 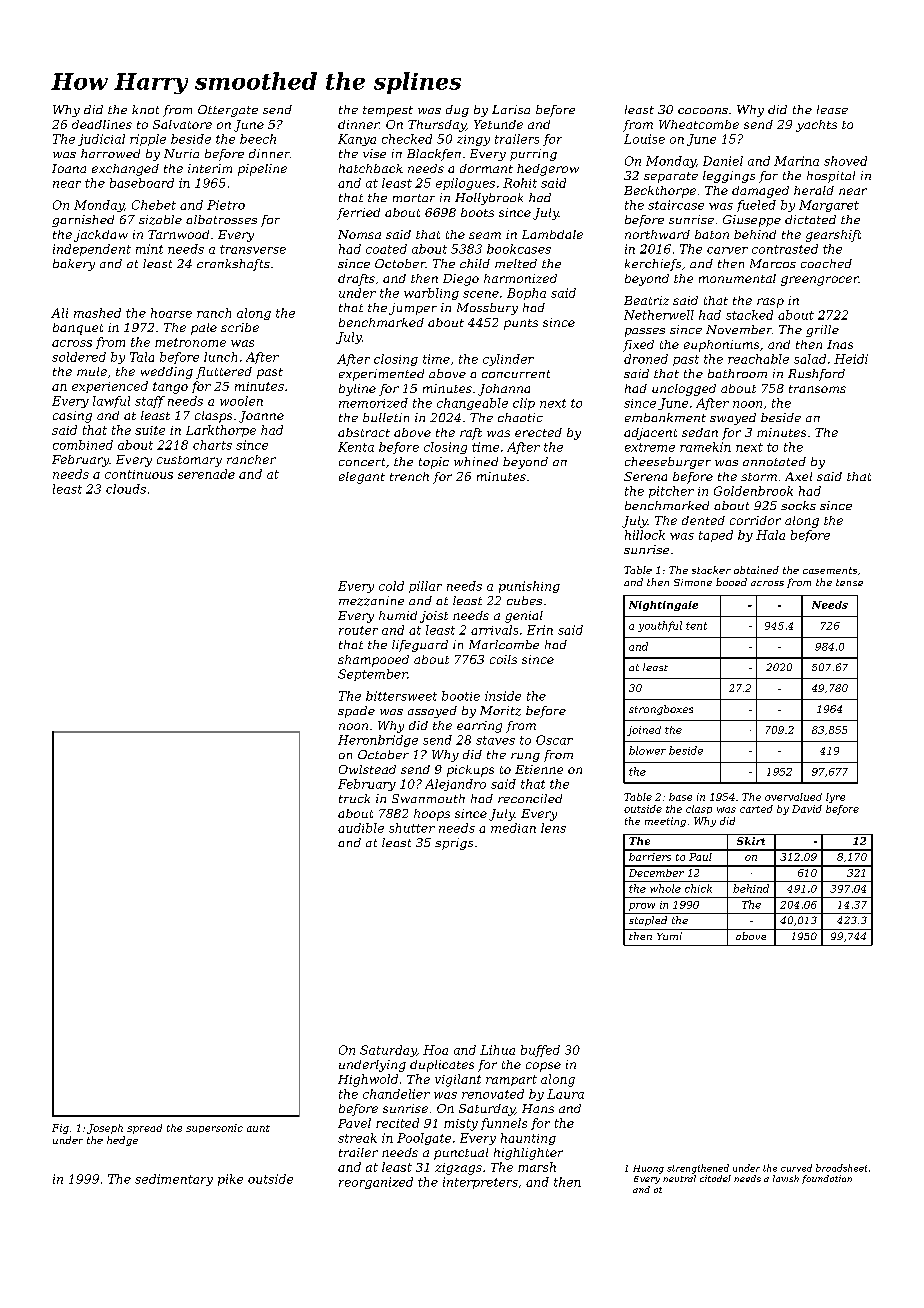 I want to click on lyre, so click(x=835, y=798).
